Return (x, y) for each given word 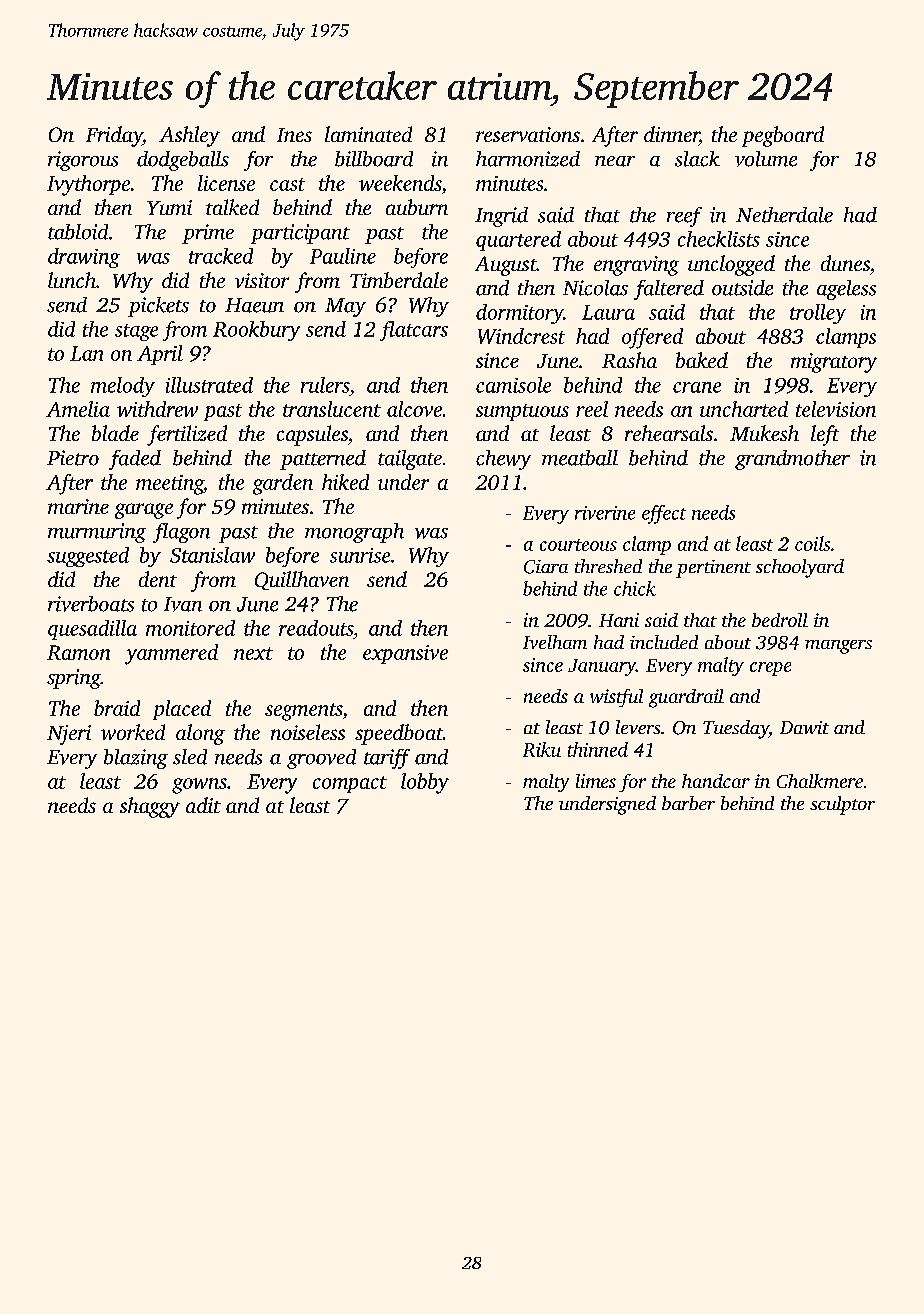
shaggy (150, 807)
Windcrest (521, 336)
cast (287, 184)
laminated (368, 134)
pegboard (783, 136)
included (664, 642)
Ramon (78, 652)
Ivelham (555, 642)
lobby (425, 783)
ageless (846, 290)
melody (123, 387)
